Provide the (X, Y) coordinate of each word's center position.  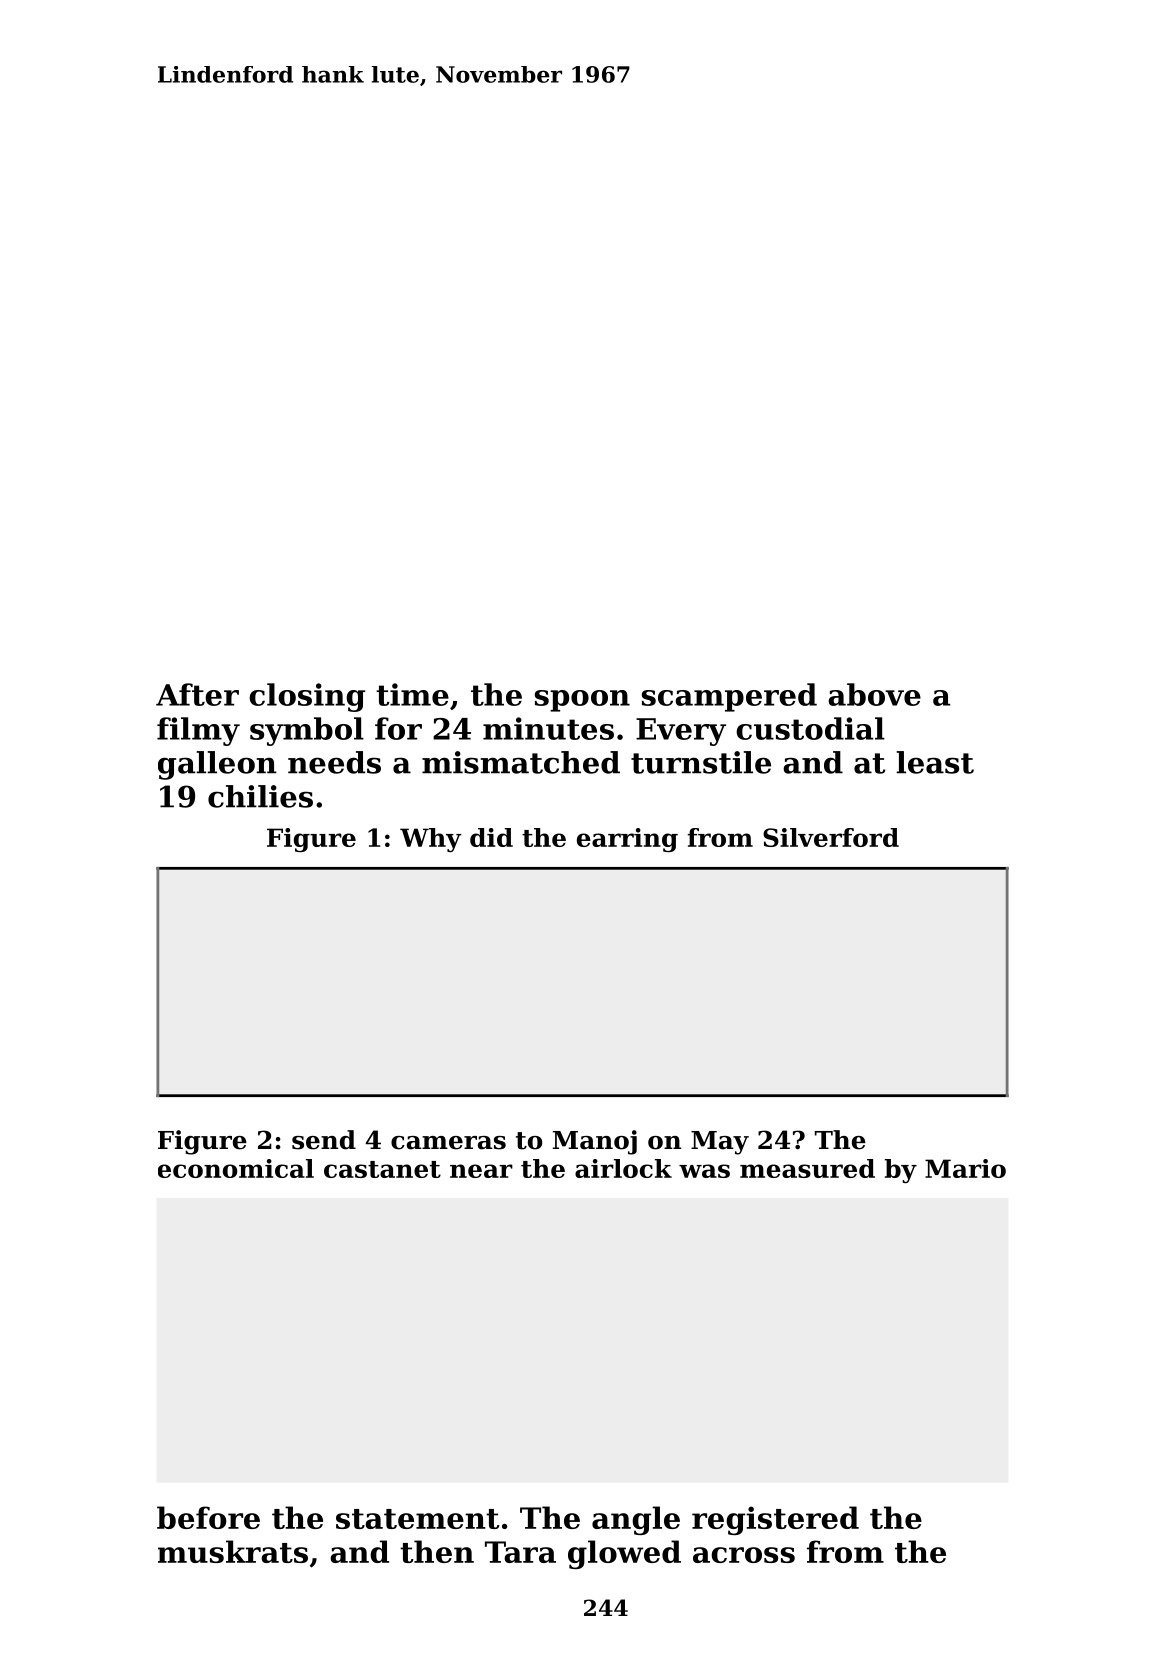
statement (418, 1519)
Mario (965, 1168)
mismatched (521, 762)
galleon (217, 765)
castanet (382, 1169)
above (874, 694)
